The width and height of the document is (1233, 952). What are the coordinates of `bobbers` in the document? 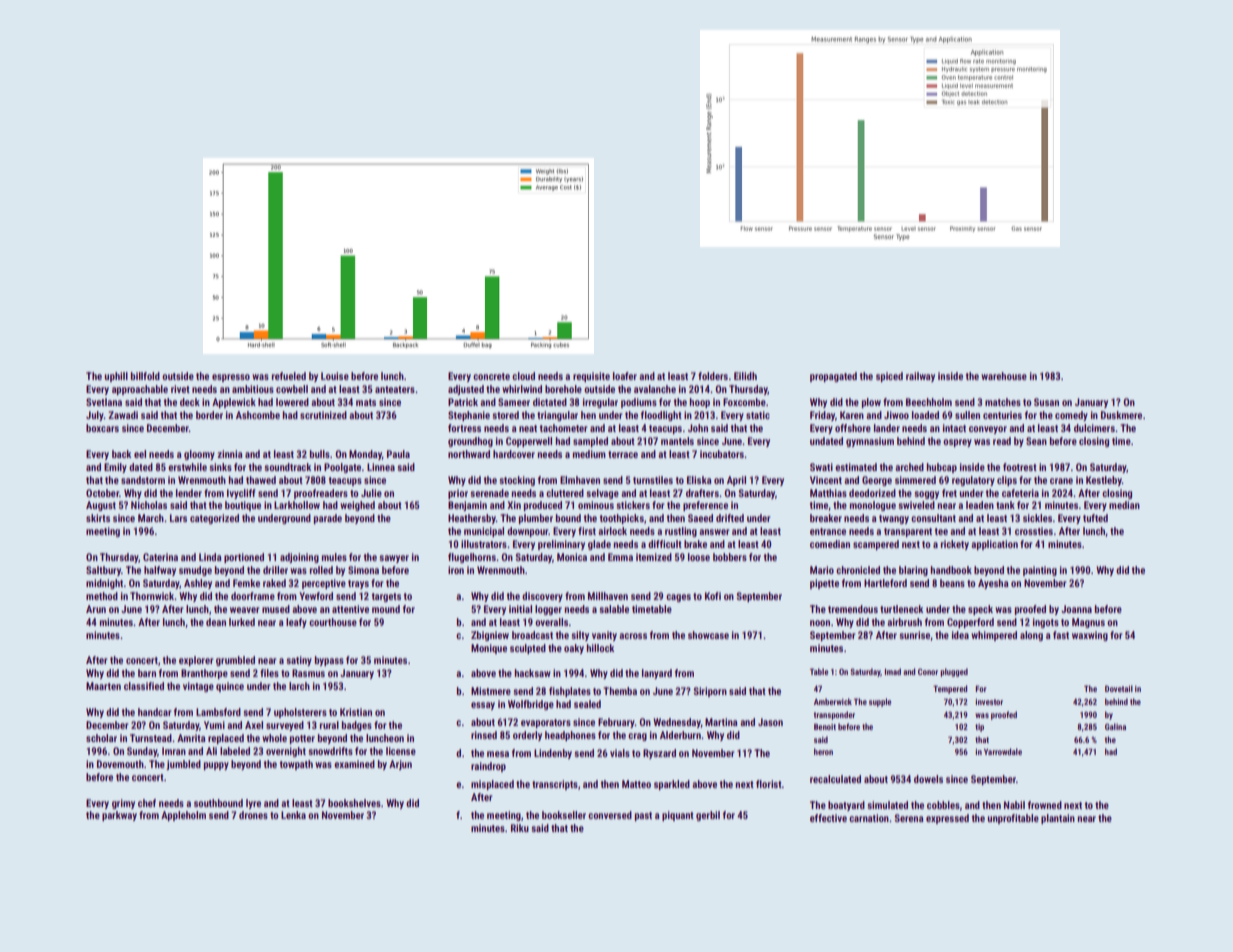 It's located at (730, 557).
